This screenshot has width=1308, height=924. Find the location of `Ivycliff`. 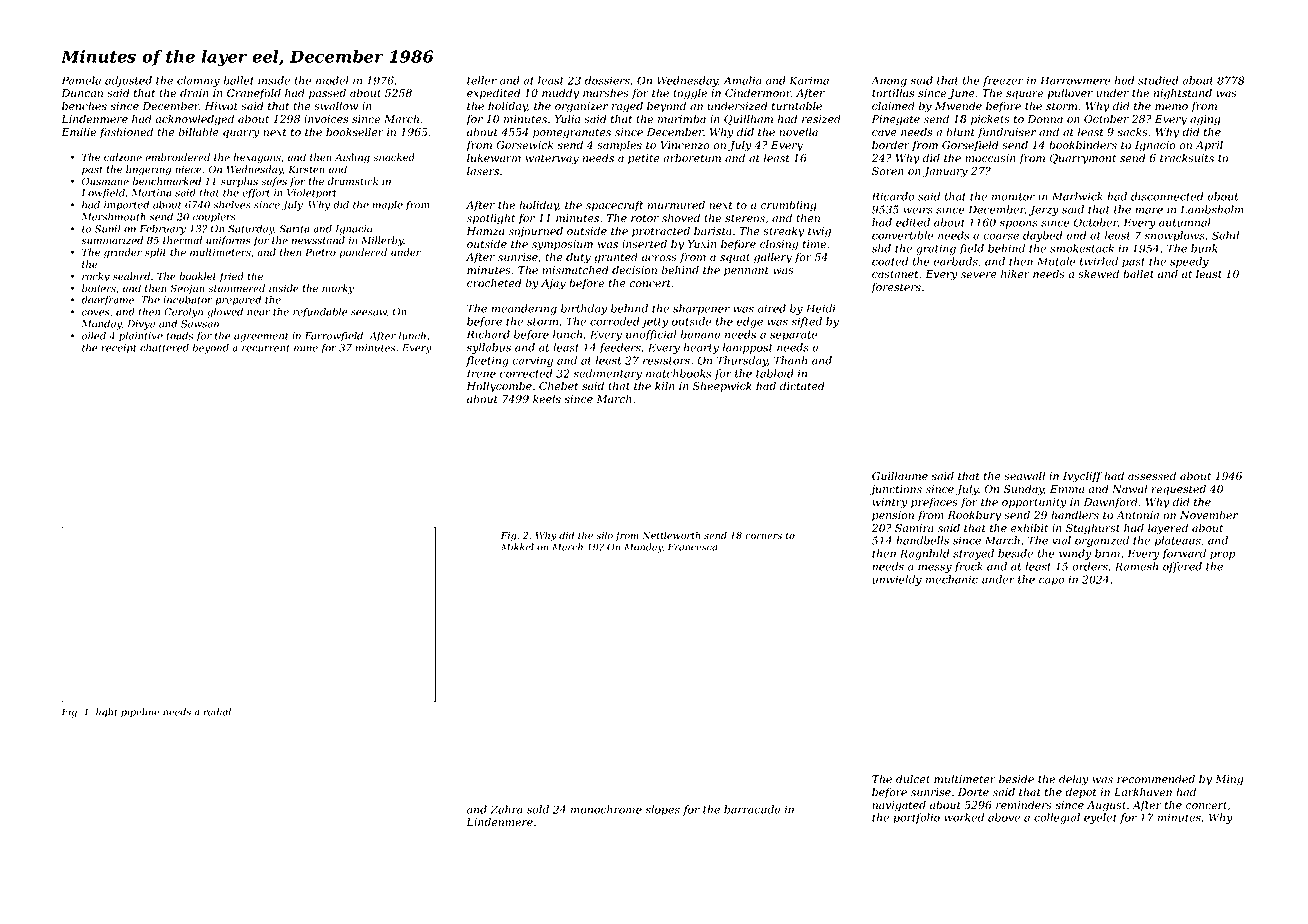

Ivycliff is located at coordinates (1082, 477).
